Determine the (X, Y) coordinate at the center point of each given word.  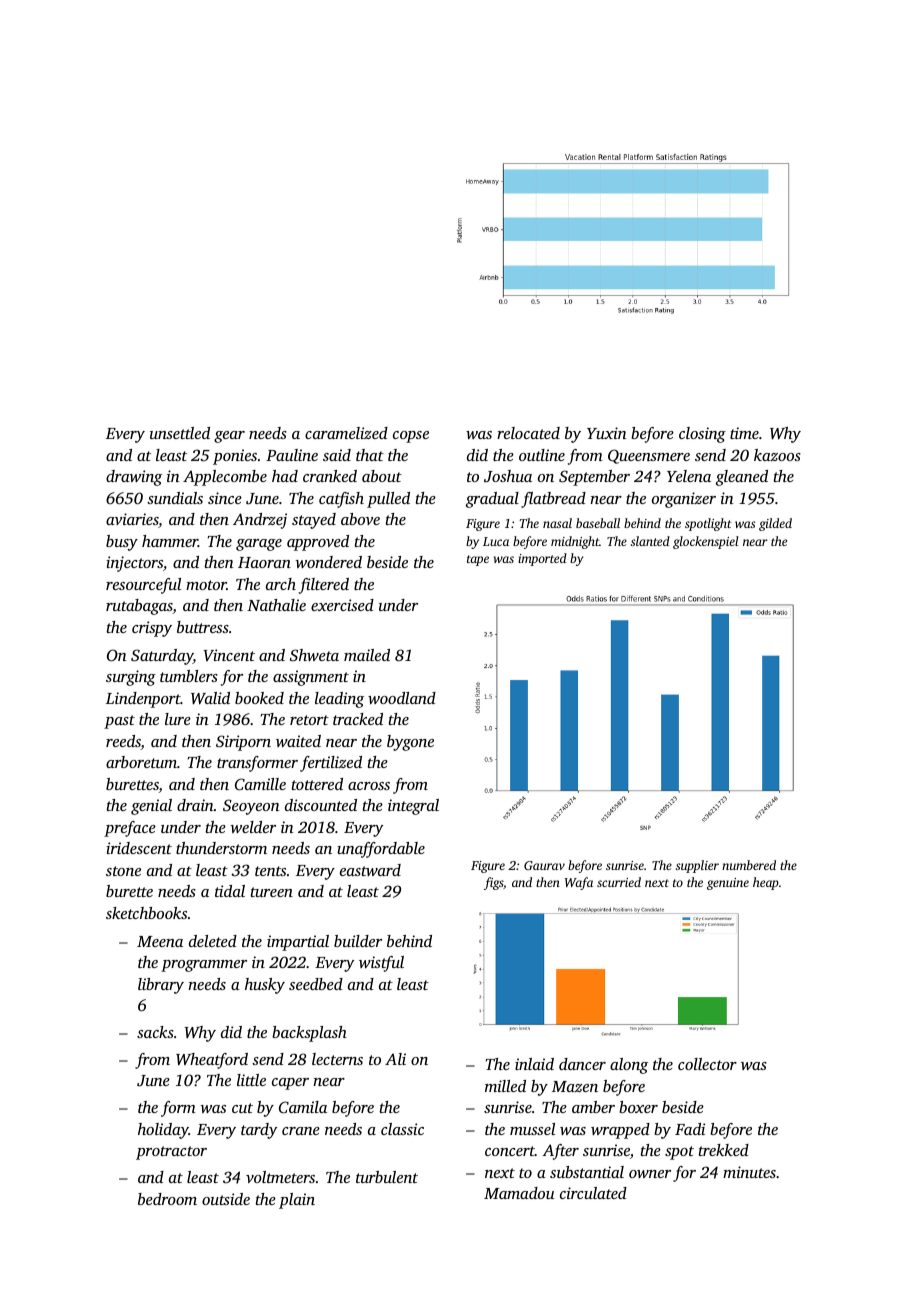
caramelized (346, 433)
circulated (593, 1193)
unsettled (180, 433)
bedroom (167, 1199)
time (744, 433)
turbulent (387, 1177)
